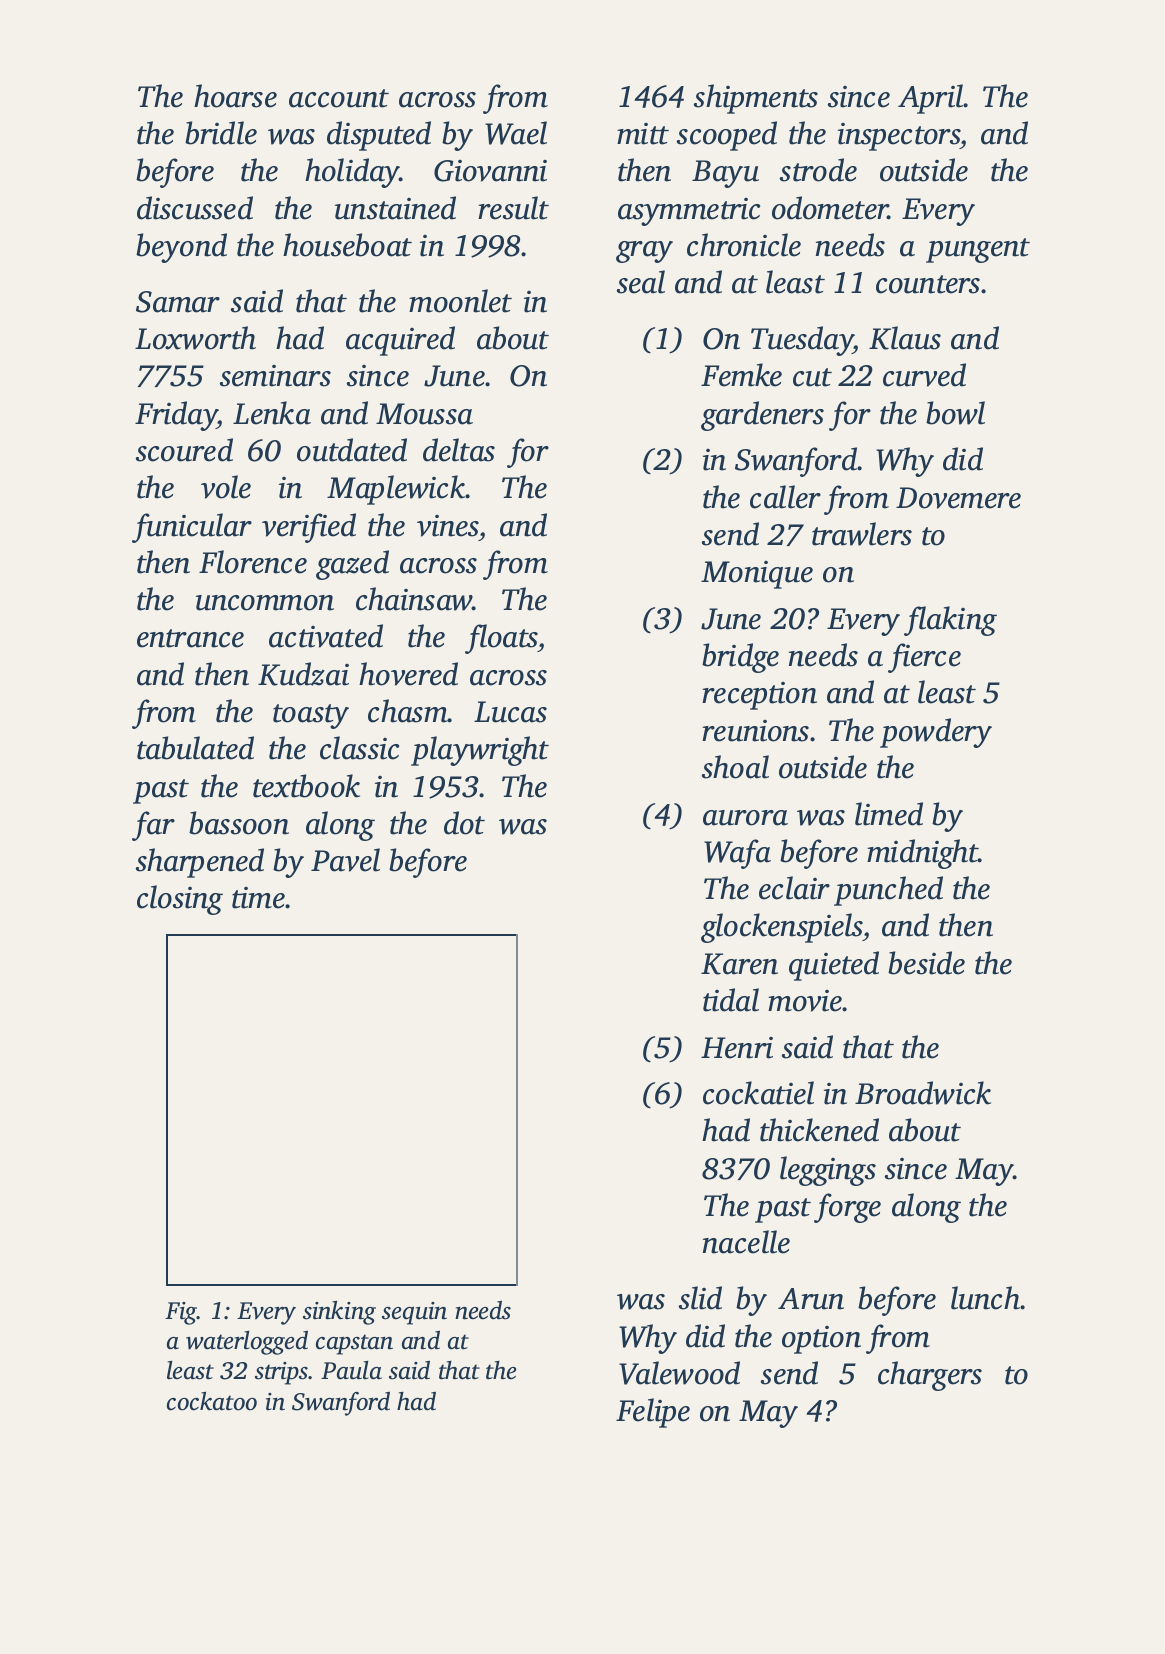  What do you see at coordinates (212, 1401) in the image?
I see `cockatoo` at bounding box center [212, 1401].
